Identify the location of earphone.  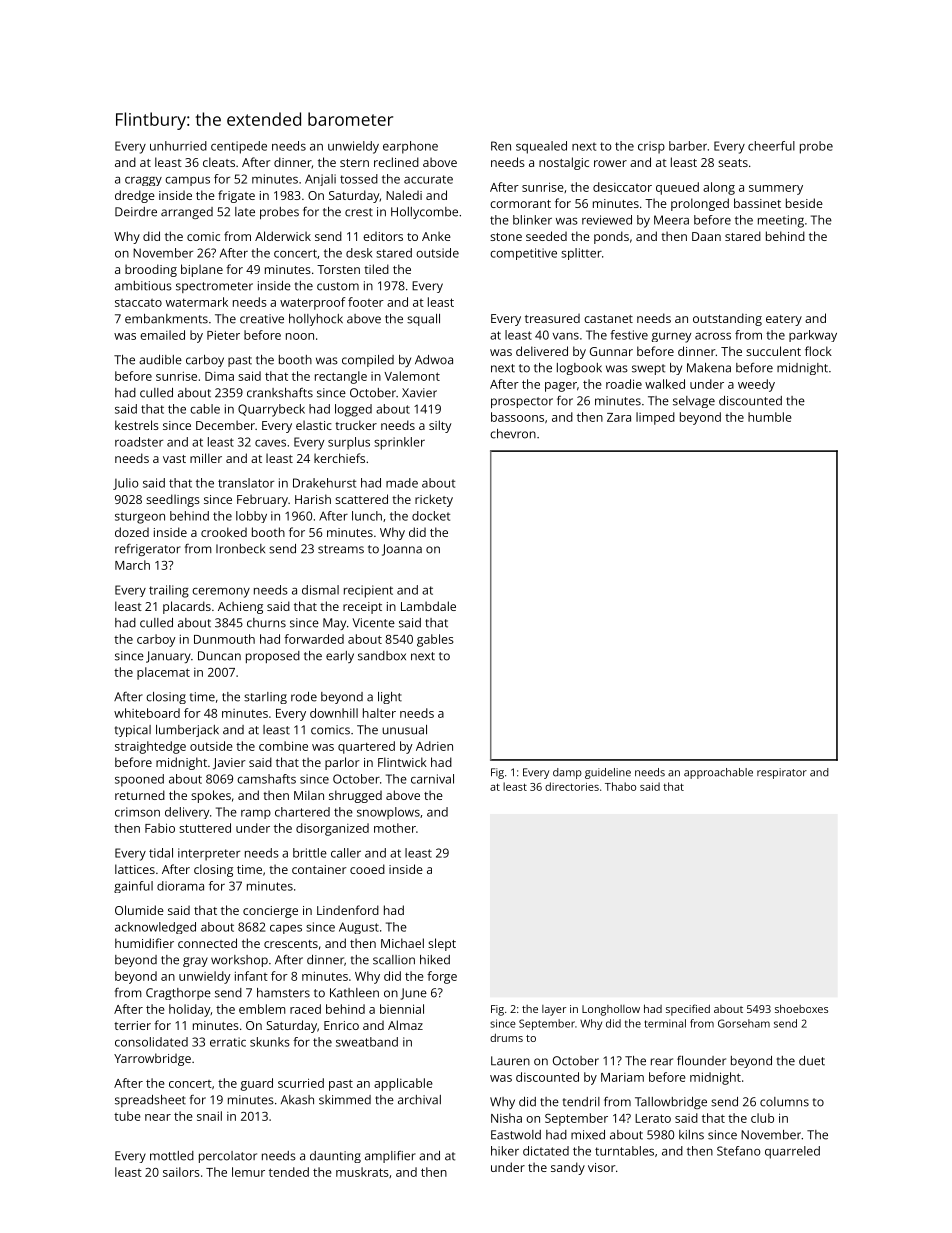
(410, 147).
